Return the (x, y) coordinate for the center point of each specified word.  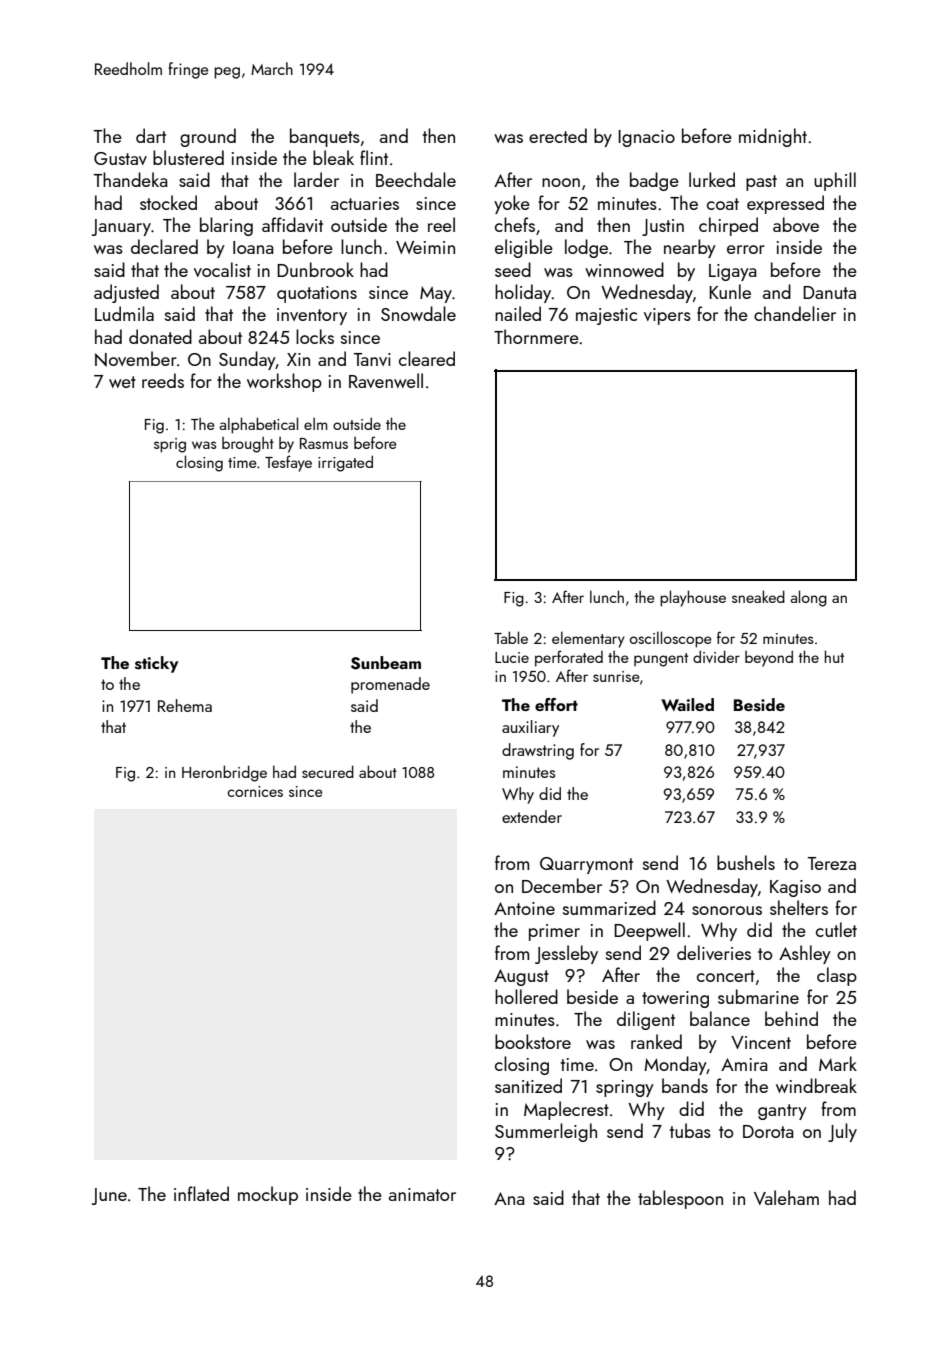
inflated (201, 1193)
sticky (156, 664)
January (121, 227)
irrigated (345, 463)
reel (441, 224)
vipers (667, 316)
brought (248, 444)
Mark (838, 1063)
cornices (255, 791)
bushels (746, 862)
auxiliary (530, 728)
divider (716, 656)
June (109, 1196)
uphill (835, 181)
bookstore (533, 1041)
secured (328, 771)
